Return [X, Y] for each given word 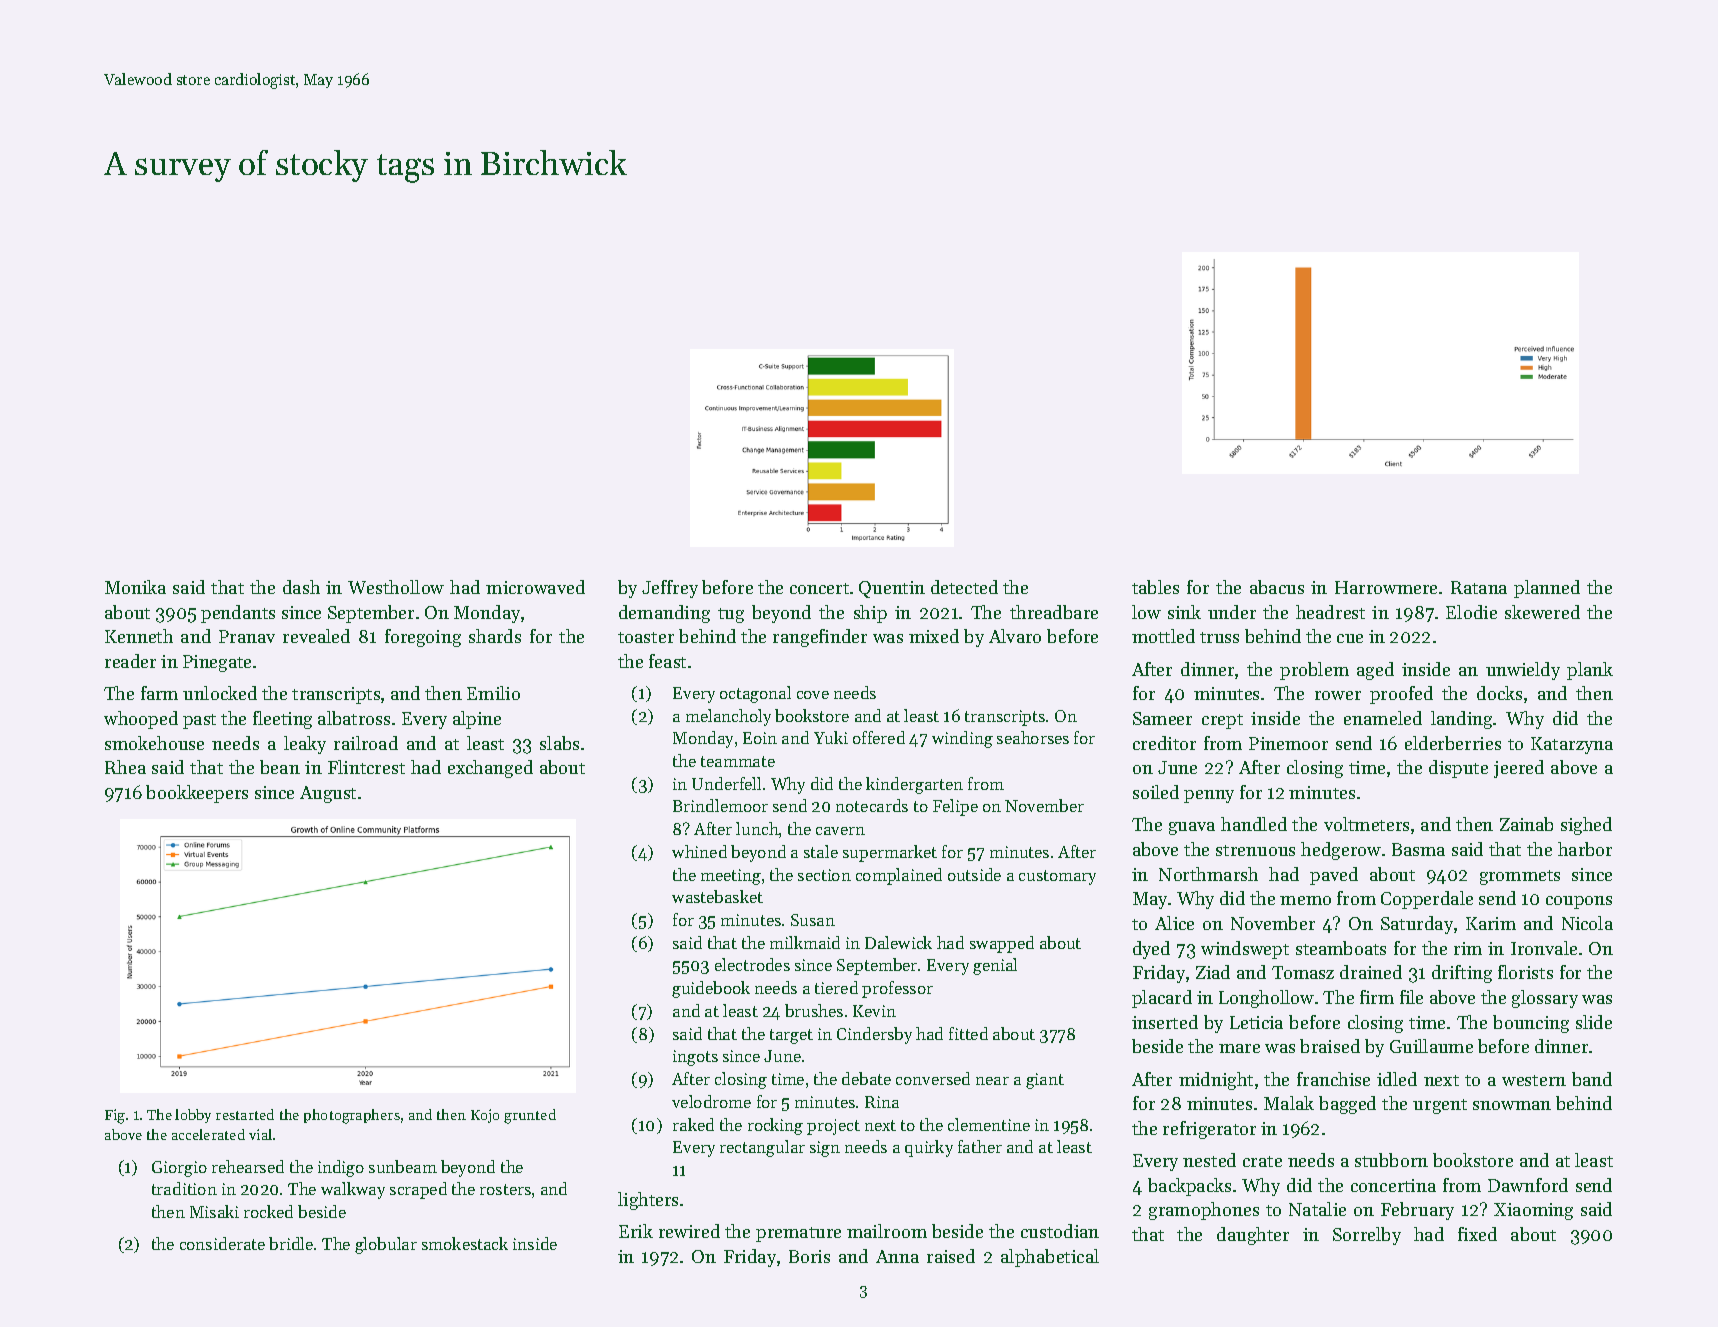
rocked [268, 1211]
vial [260, 1134]
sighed [1586, 826]
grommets [1520, 877]
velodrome [711, 1101]
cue [1350, 638]
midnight [1216, 1081]
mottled [1163, 636]
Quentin [892, 589]
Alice [1174, 923]
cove [813, 695]
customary [1057, 877]
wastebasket [717, 896]
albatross [354, 718]
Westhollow [396, 587]
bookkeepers [197, 794]
